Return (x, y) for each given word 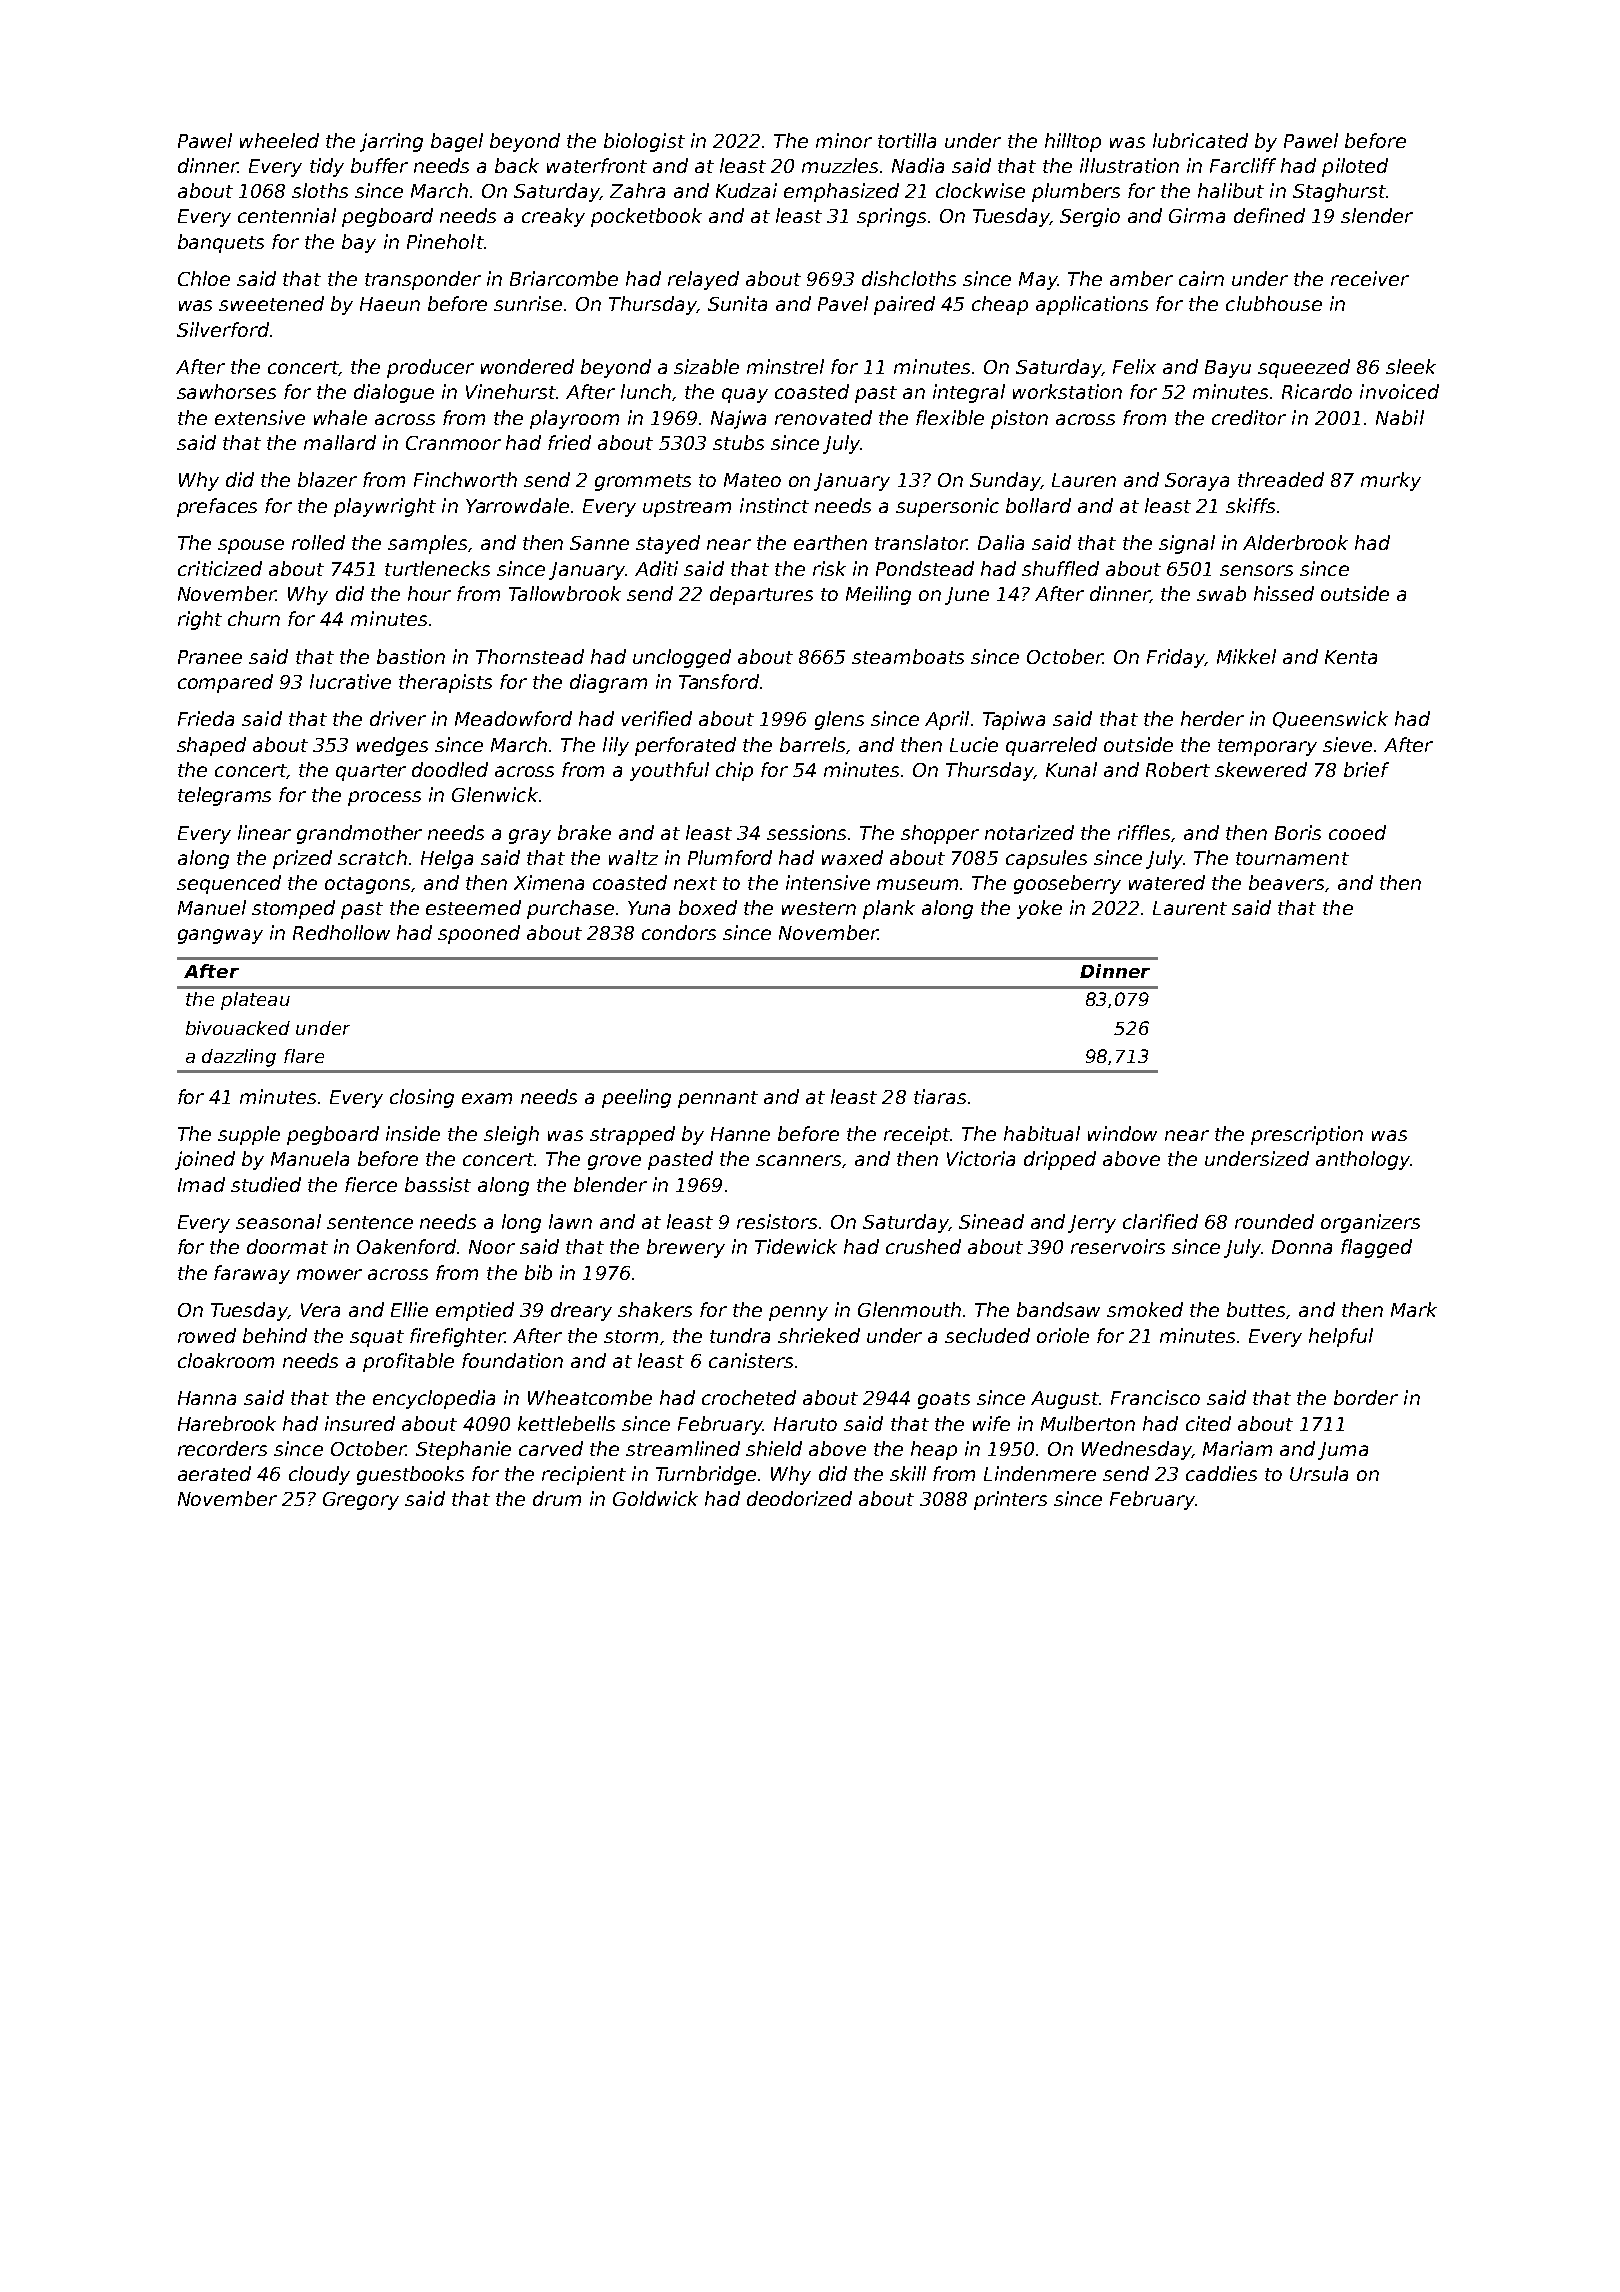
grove (614, 1162)
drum (557, 1498)
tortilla (907, 140)
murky (1391, 481)
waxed (852, 857)
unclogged (682, 658)
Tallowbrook (565, 593)
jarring (391, 142)
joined (205, 1160)
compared (225, 683)
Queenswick (1330, 719)
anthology (1363, 1160)
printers (1010, 1500)
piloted (1355, 167)
